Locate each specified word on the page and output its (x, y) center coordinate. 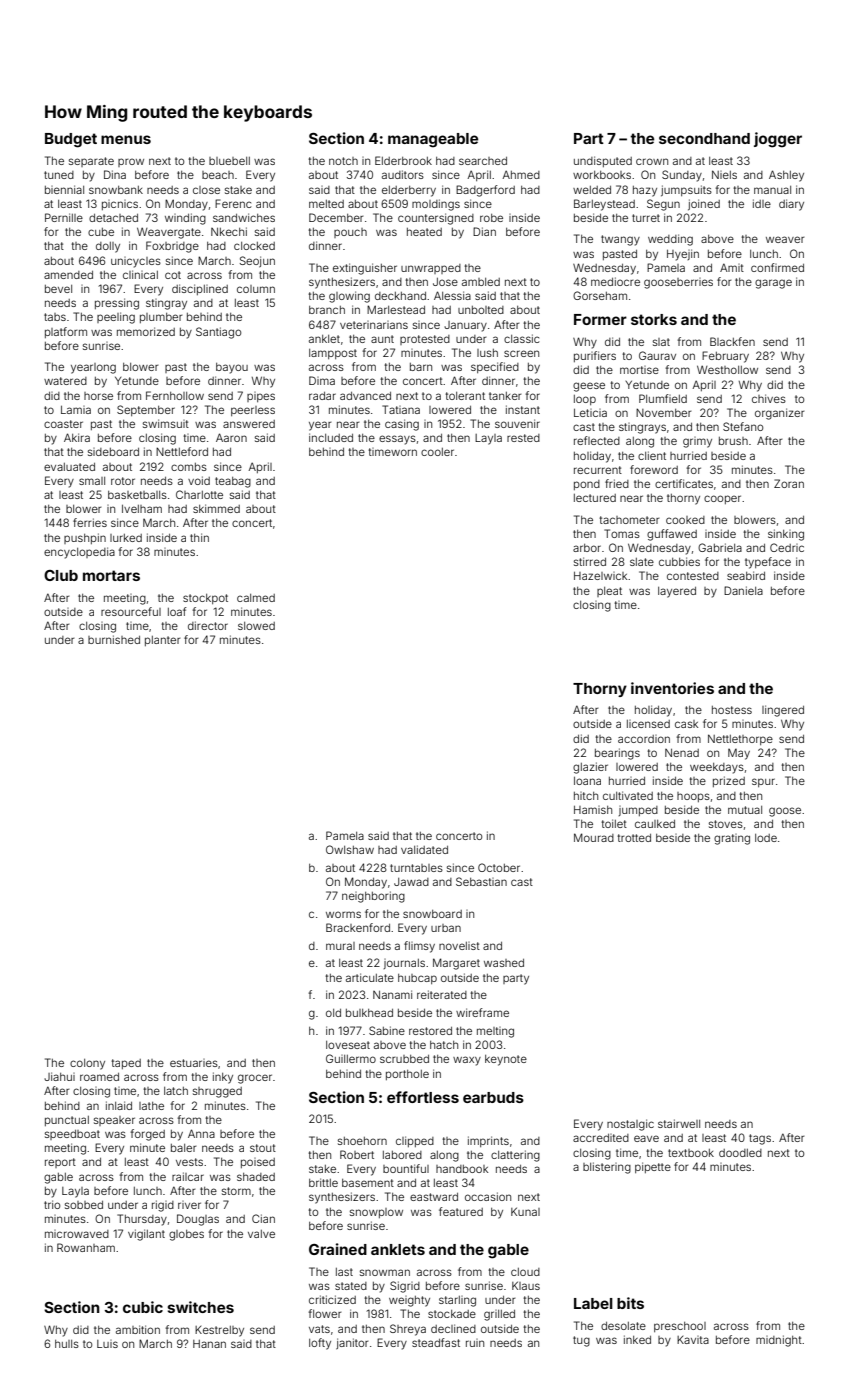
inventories (672, 688)
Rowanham (86, 1247)
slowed (256, 626)
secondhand (704, 138)
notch (343, 161)
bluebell (229, 161)
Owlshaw (350, 849)
